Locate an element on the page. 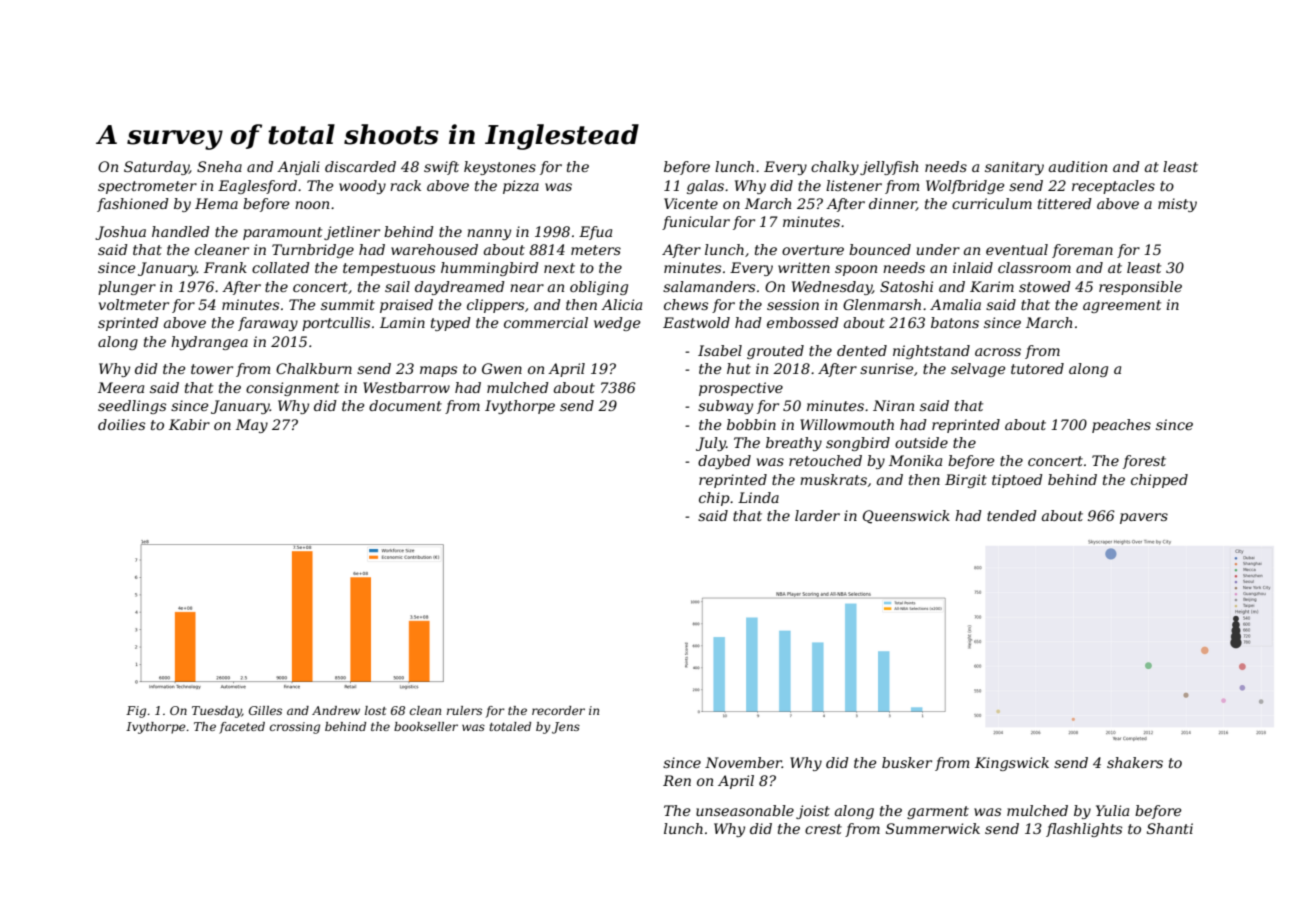 The height and width of the page is (924, 1308). audition is located at coordinates (1078, 166).
